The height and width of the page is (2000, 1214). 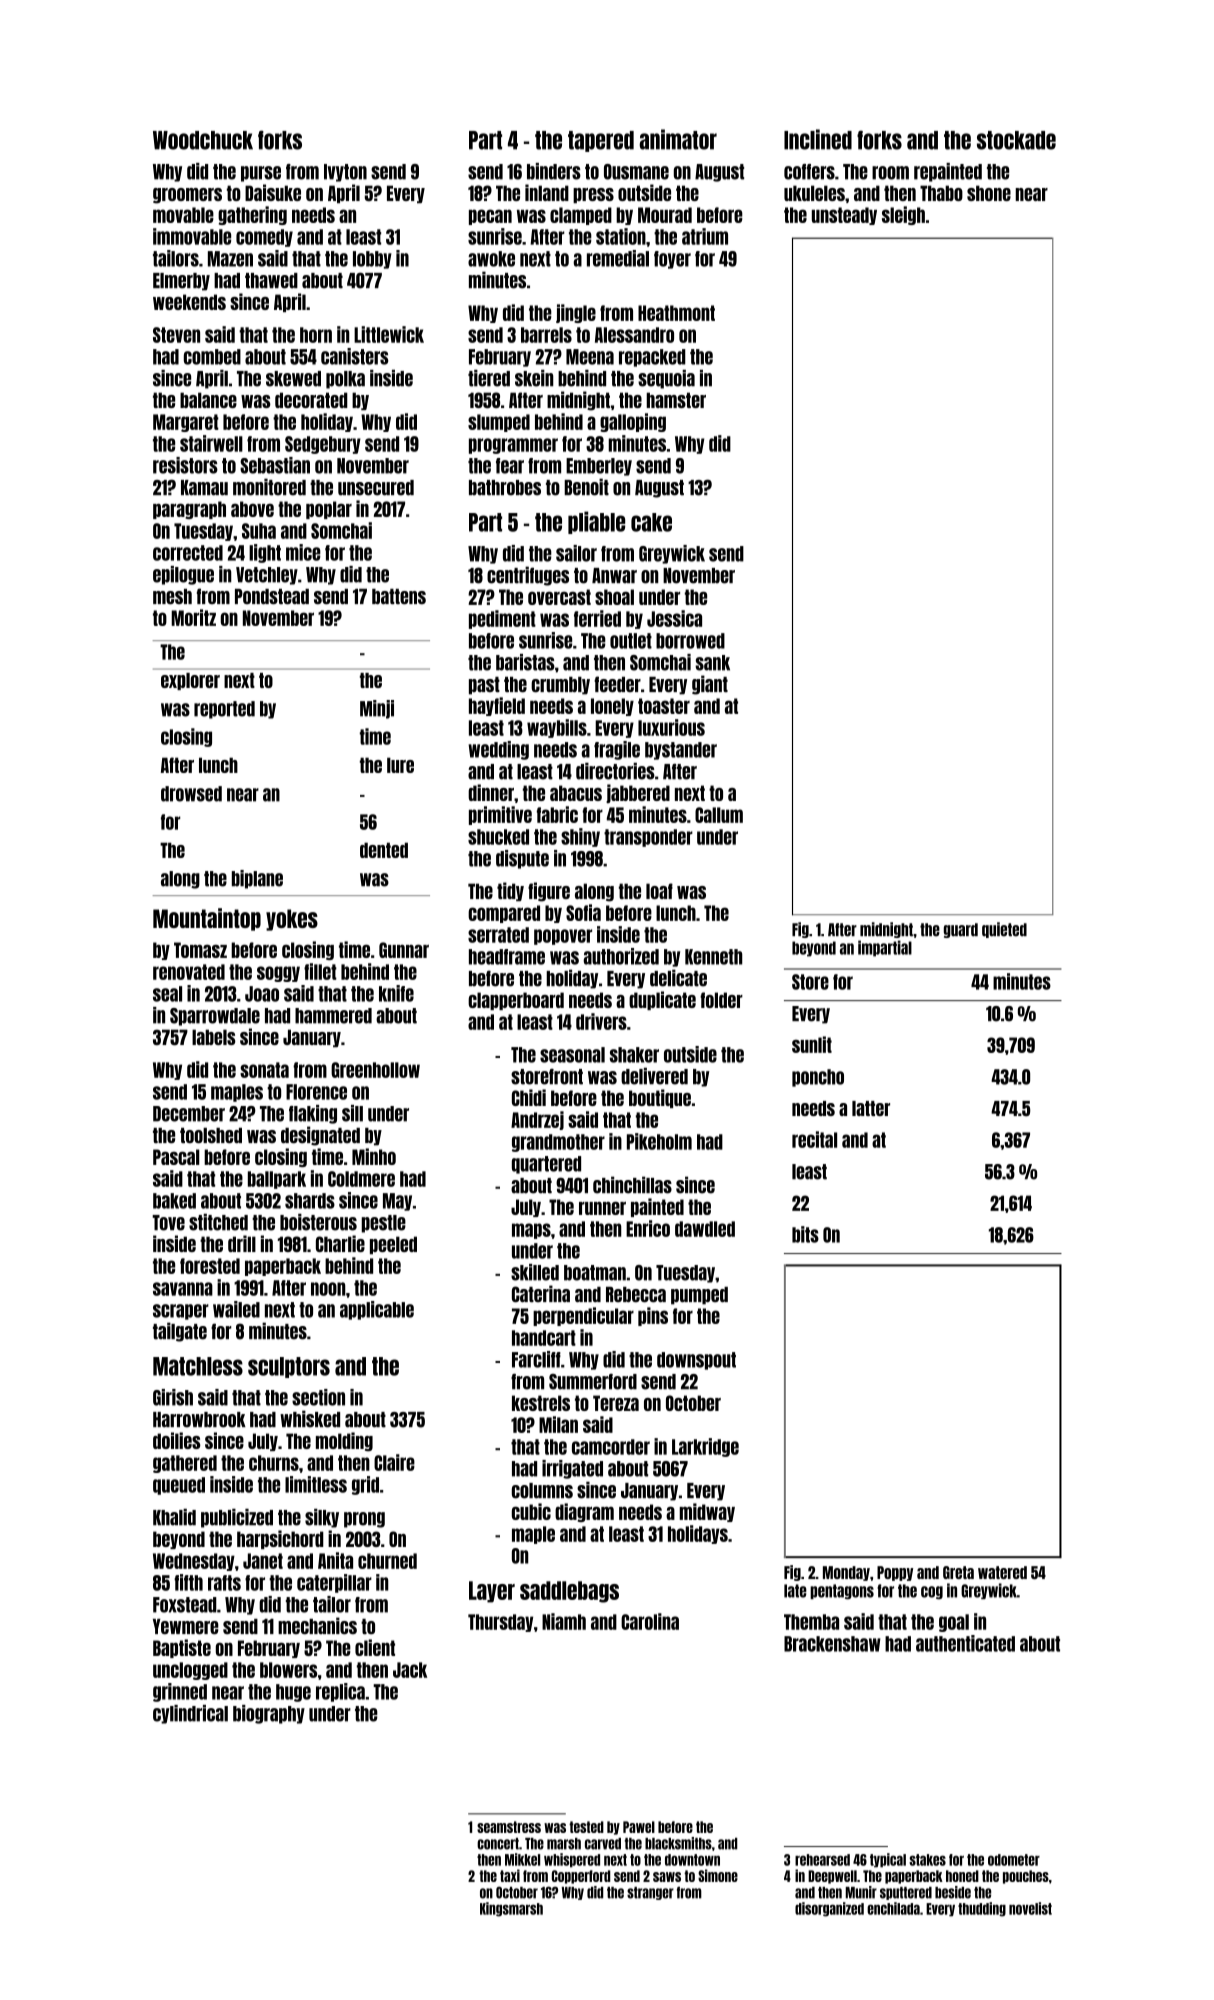 I want to click on Kenneth, so click(x=713, y=957).
